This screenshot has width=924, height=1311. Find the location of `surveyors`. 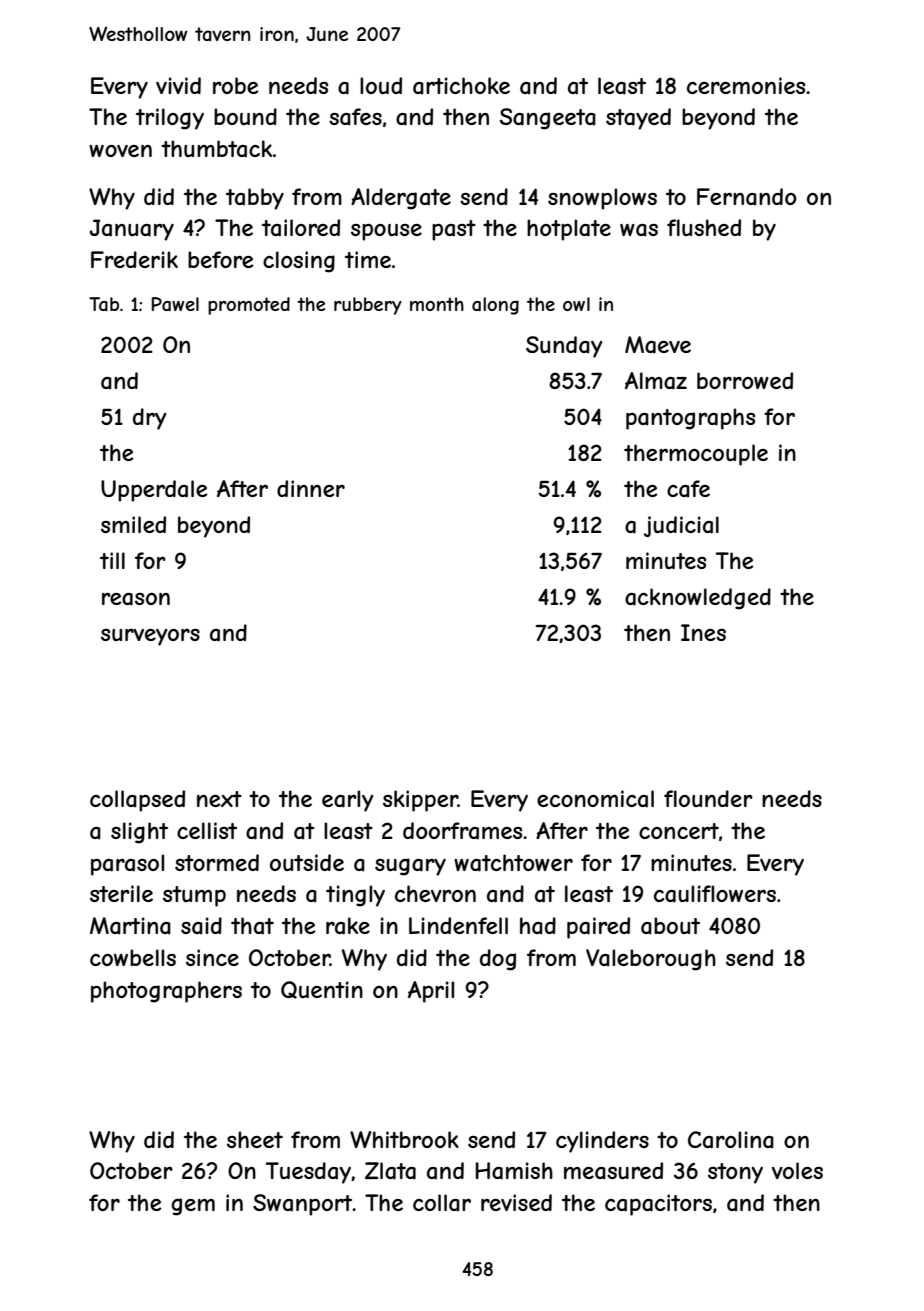

surveyors is located at coordinates (150, 637).
